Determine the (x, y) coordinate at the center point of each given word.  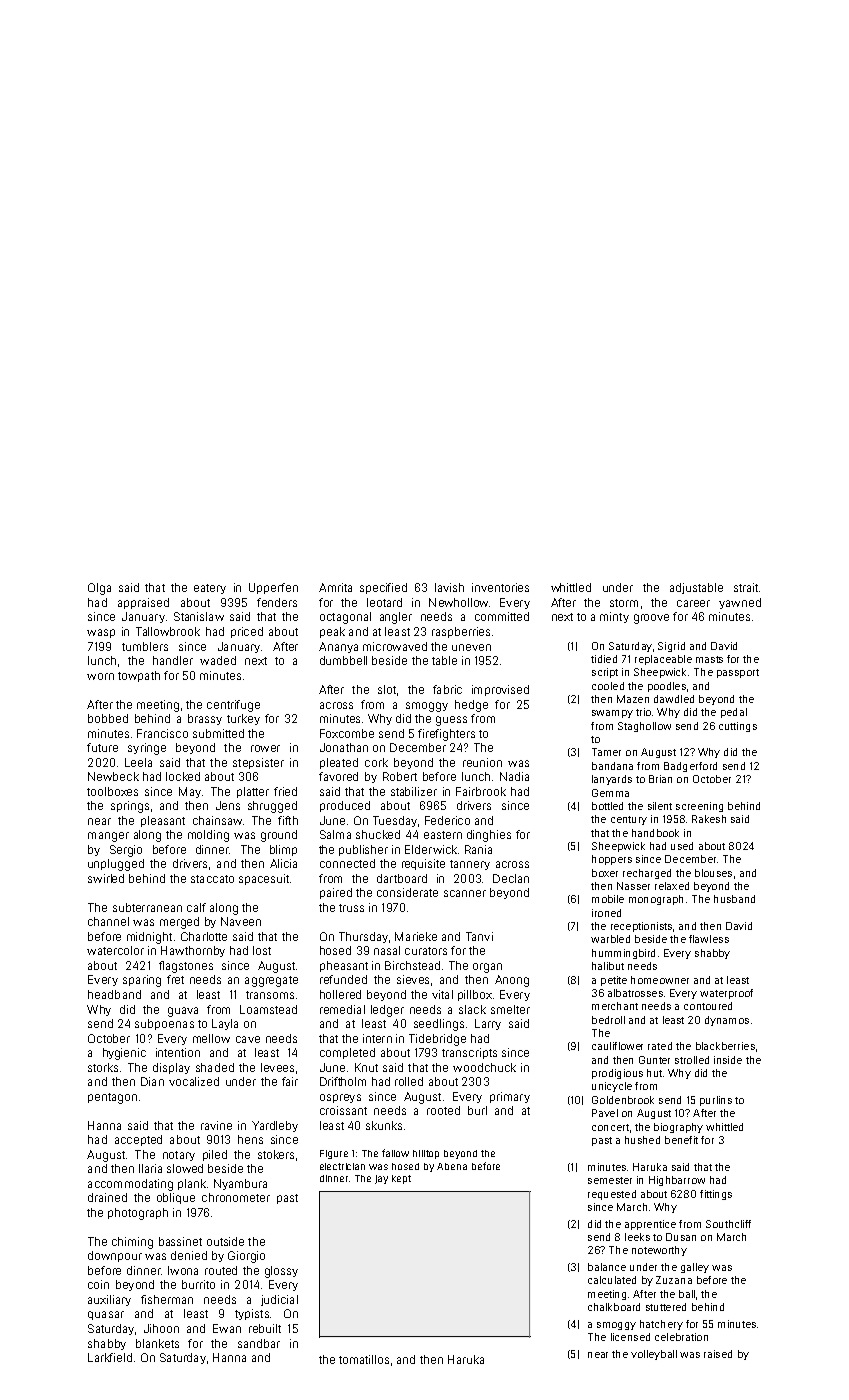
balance (607, 1267)
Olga (99, 589)
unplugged (116, 865)
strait (746, 587)
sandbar (259, 1343)
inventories (500, 587)
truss (351, 908)
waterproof (726, 994)
